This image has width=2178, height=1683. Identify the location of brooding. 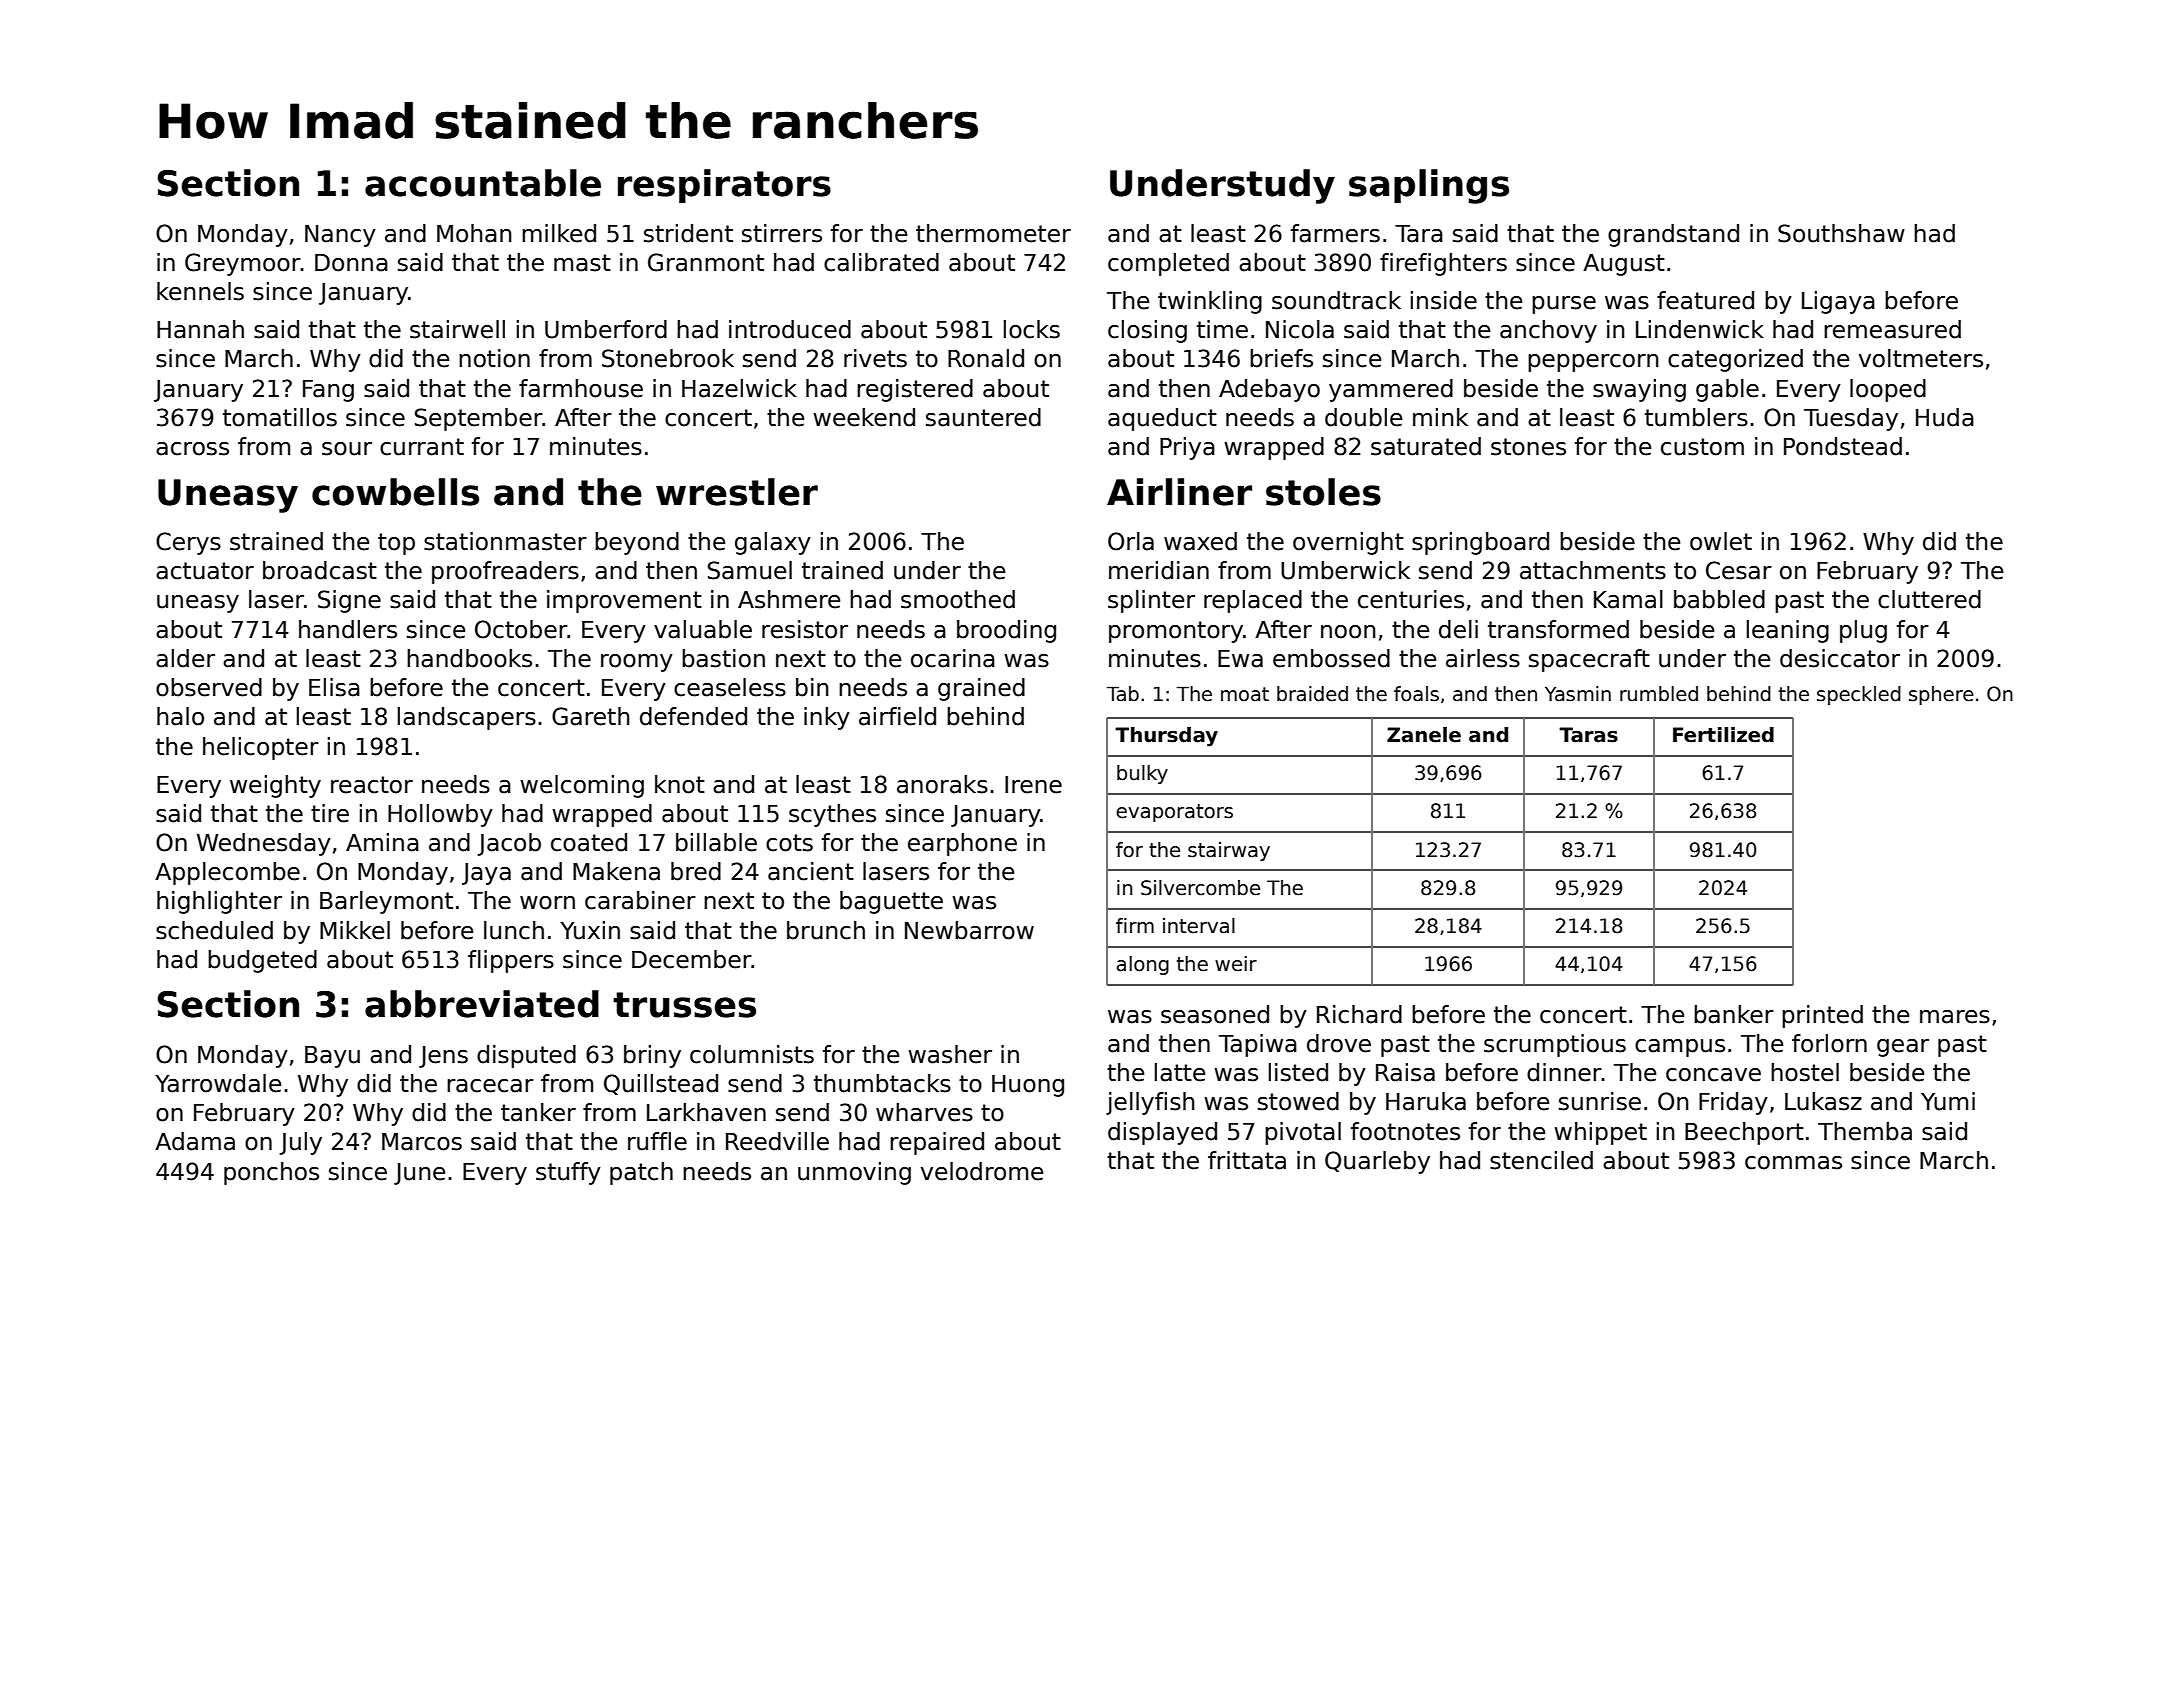
(1006, 631).
